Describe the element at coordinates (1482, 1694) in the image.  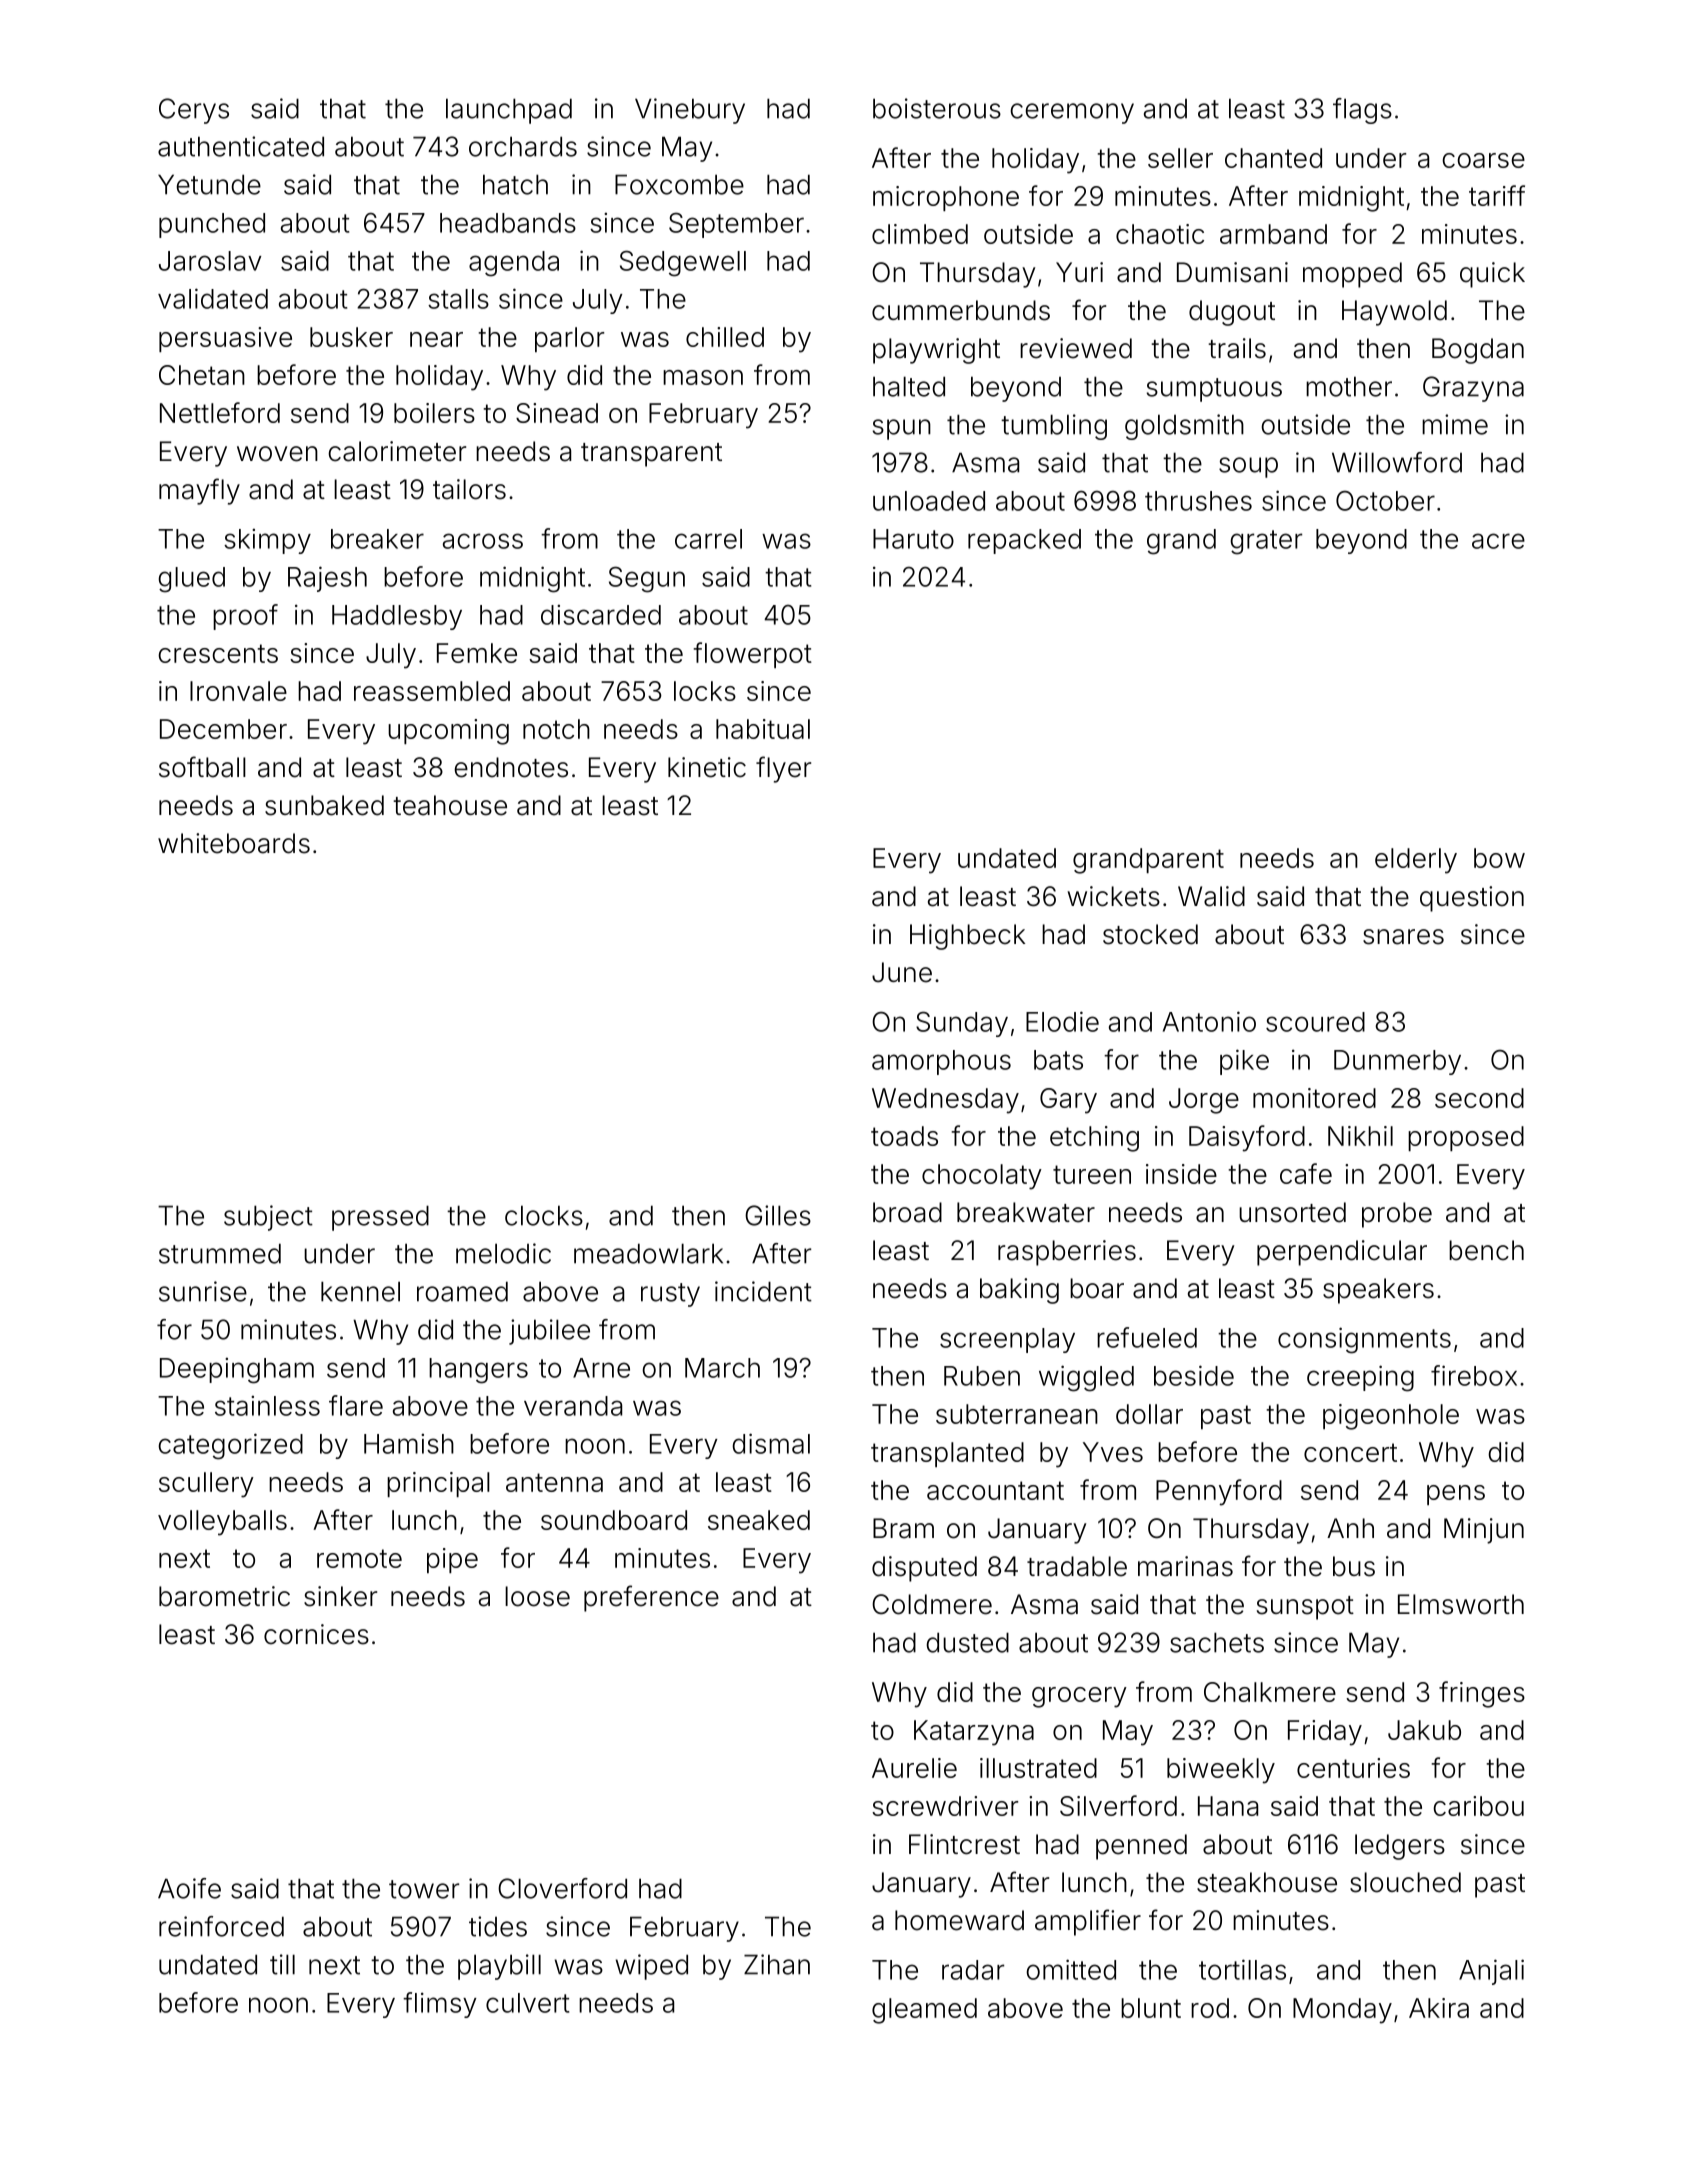
I see `fringes` at that location.
